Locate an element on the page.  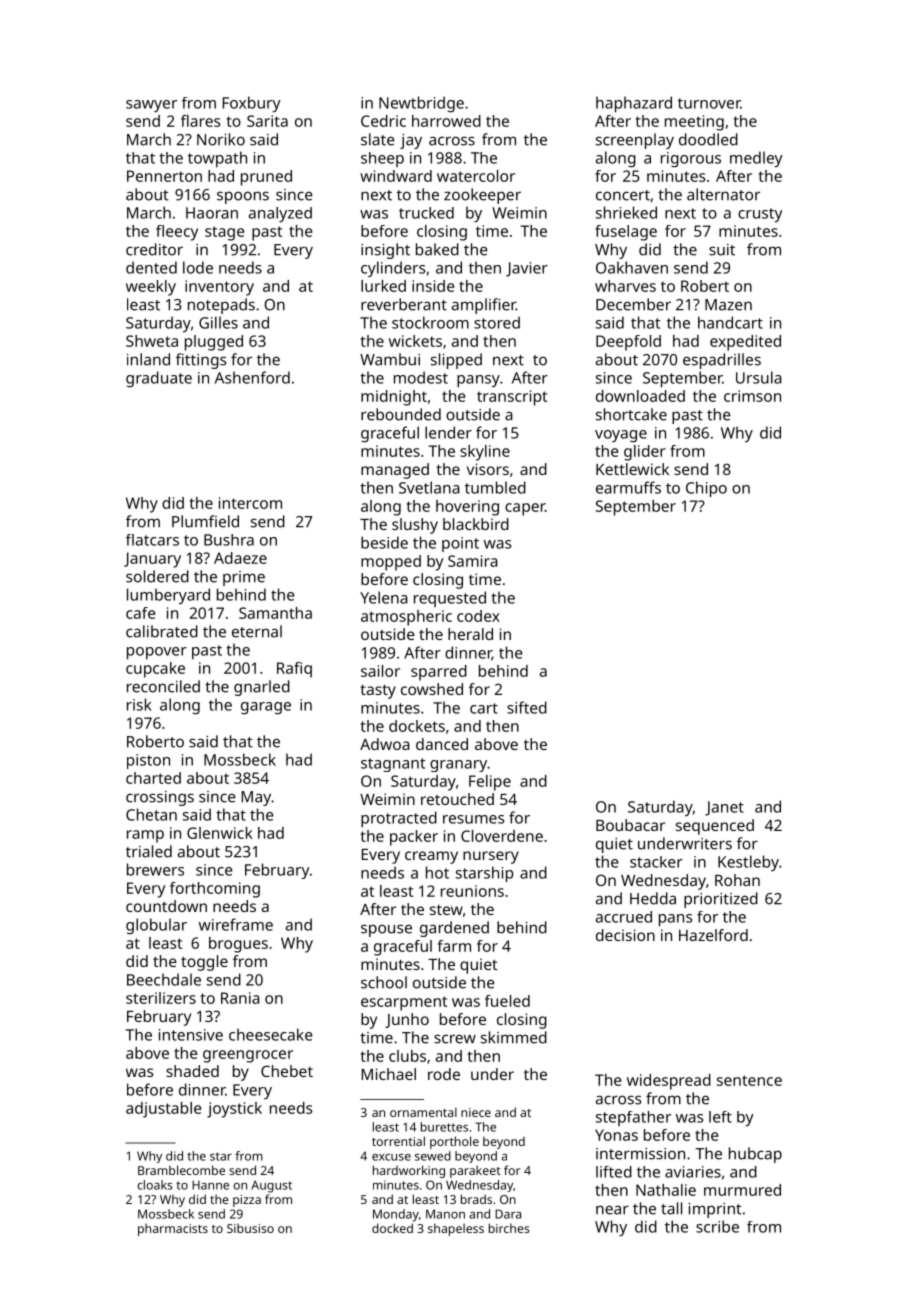
amplifier is located at coordinates (484, 306).
